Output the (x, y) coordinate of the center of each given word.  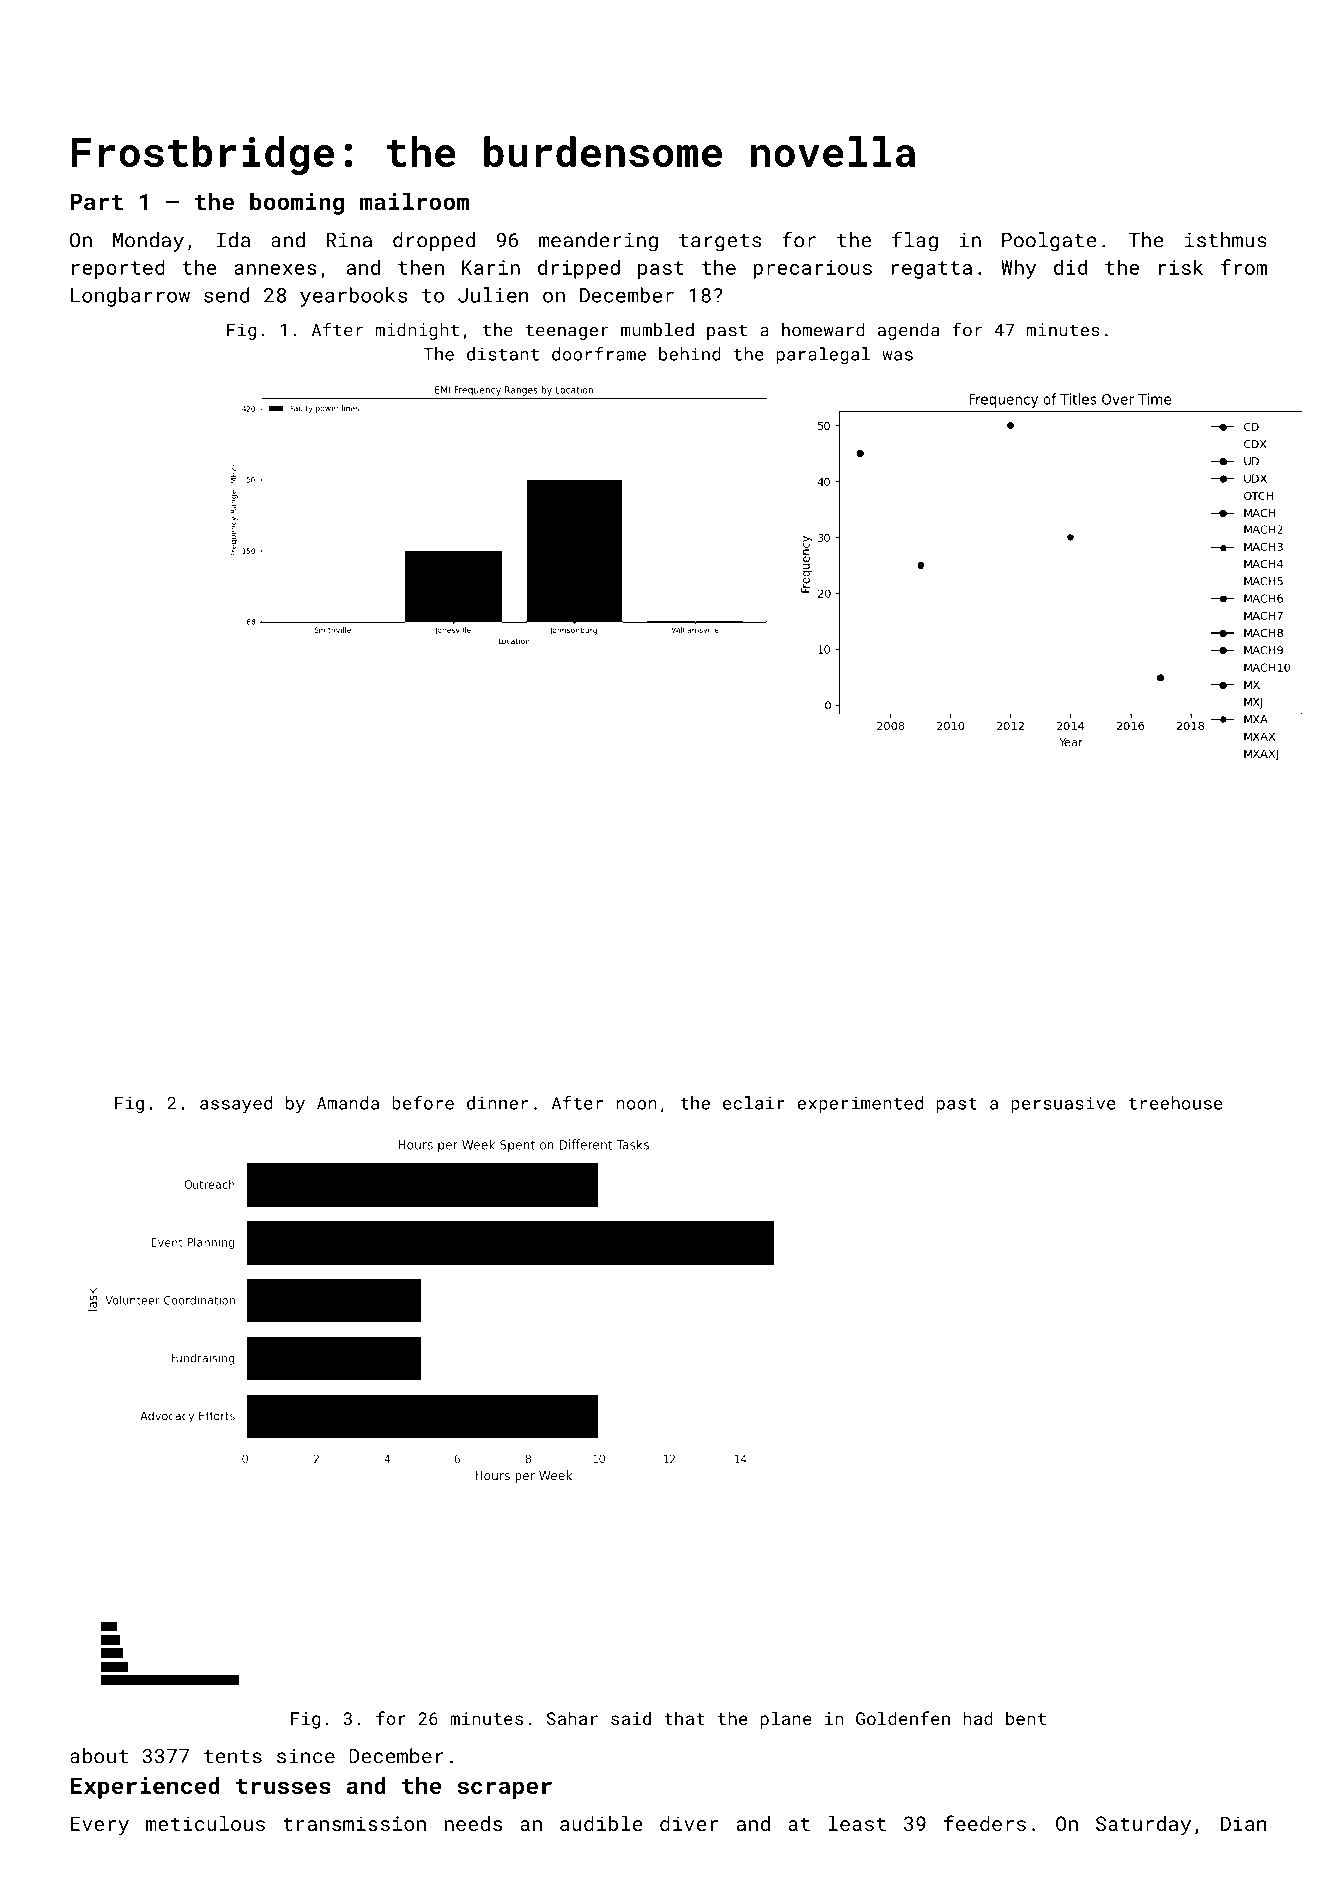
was (897, 356)
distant (503, 354)
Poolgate (1049, 242)
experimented (860, 1104)
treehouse (1175, 1103)
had (978, 1718)
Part (96, 201)
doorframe (599, 354)
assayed (236, 1105)
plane (786, 1720)
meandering (598, 242)
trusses (283, 1786)
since (306, 1756)
